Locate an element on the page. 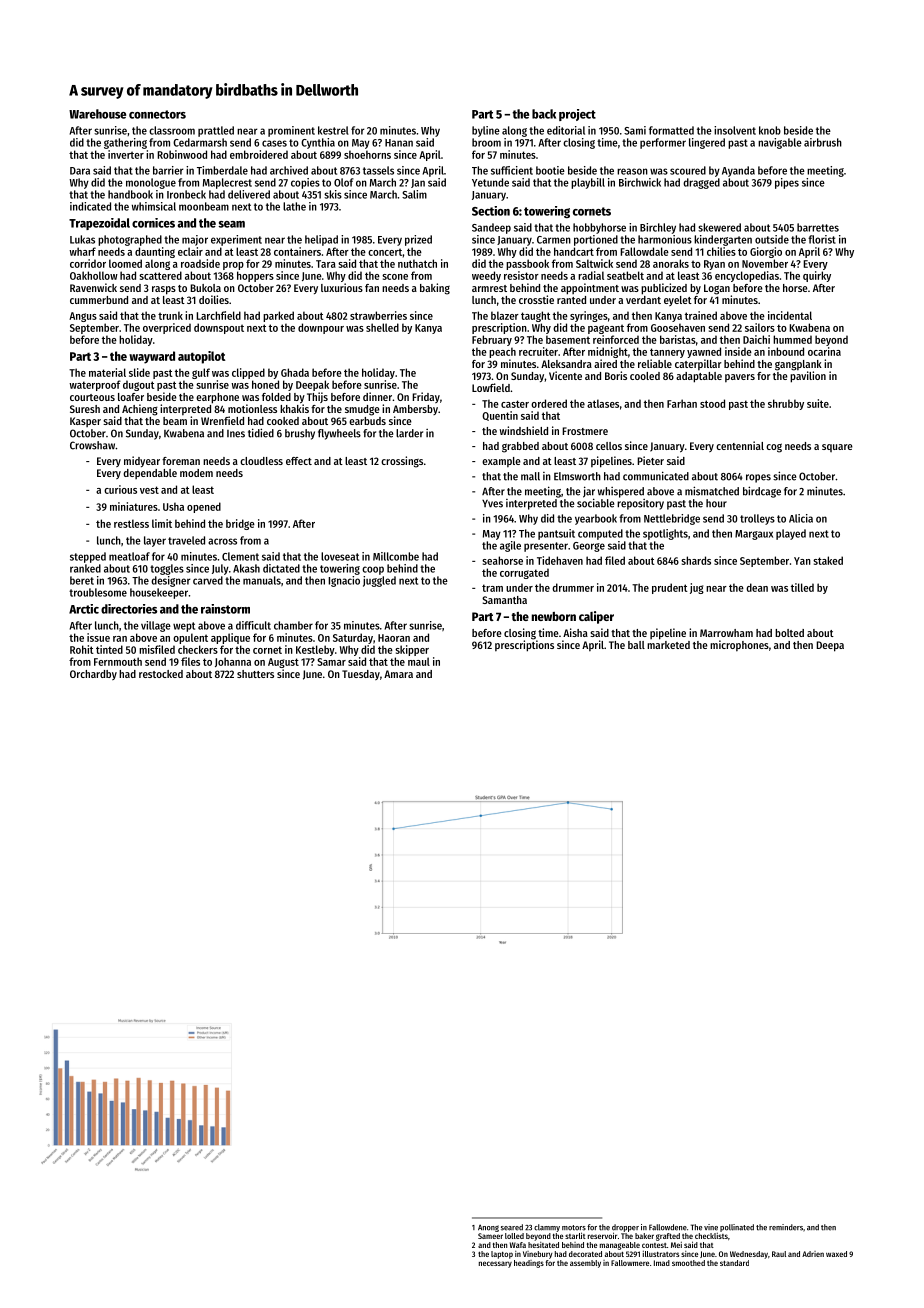 The image size is (924, 1308). pollinated is located at coordinates (737, 1228).
